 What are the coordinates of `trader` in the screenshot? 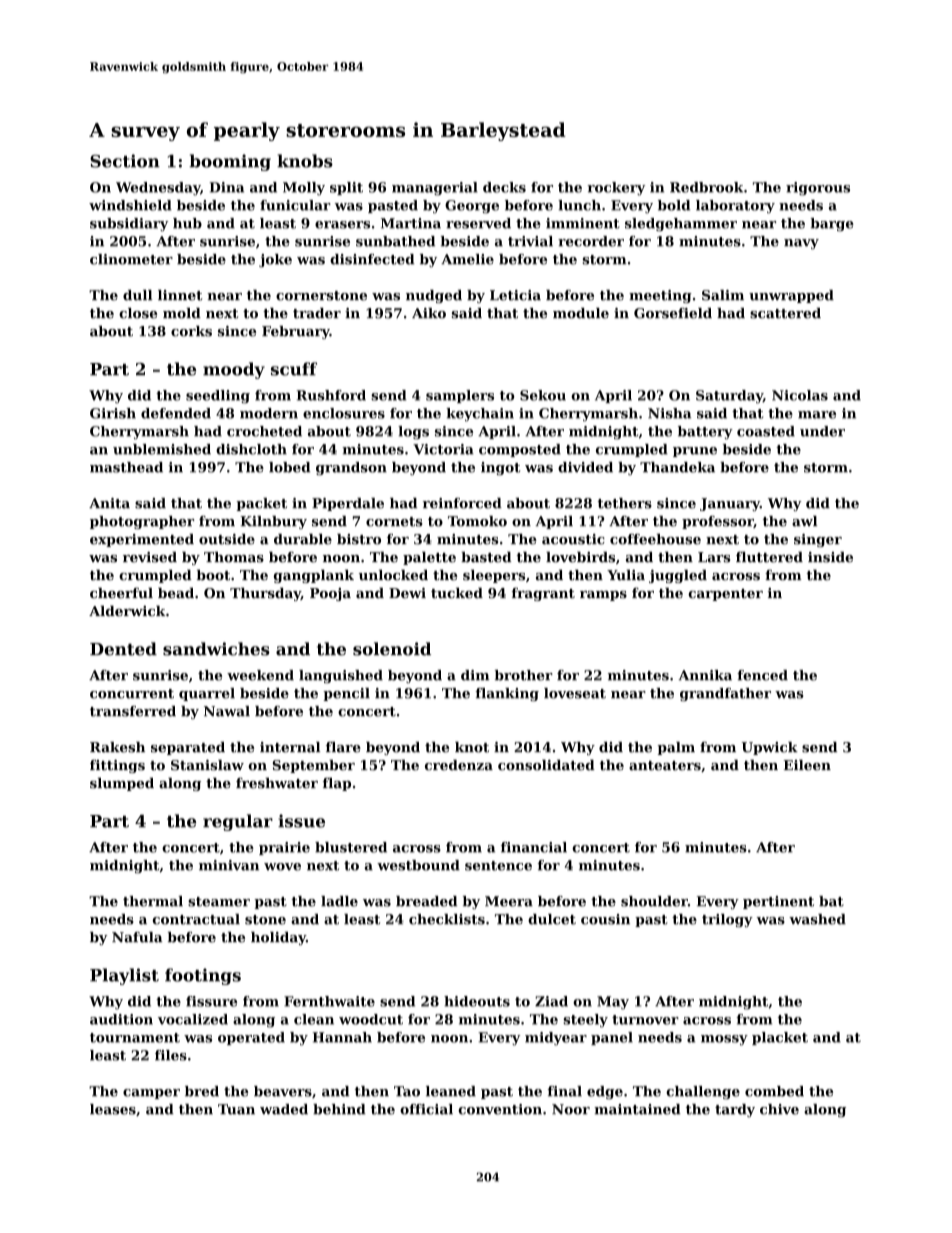 It's located at (317, 313).
